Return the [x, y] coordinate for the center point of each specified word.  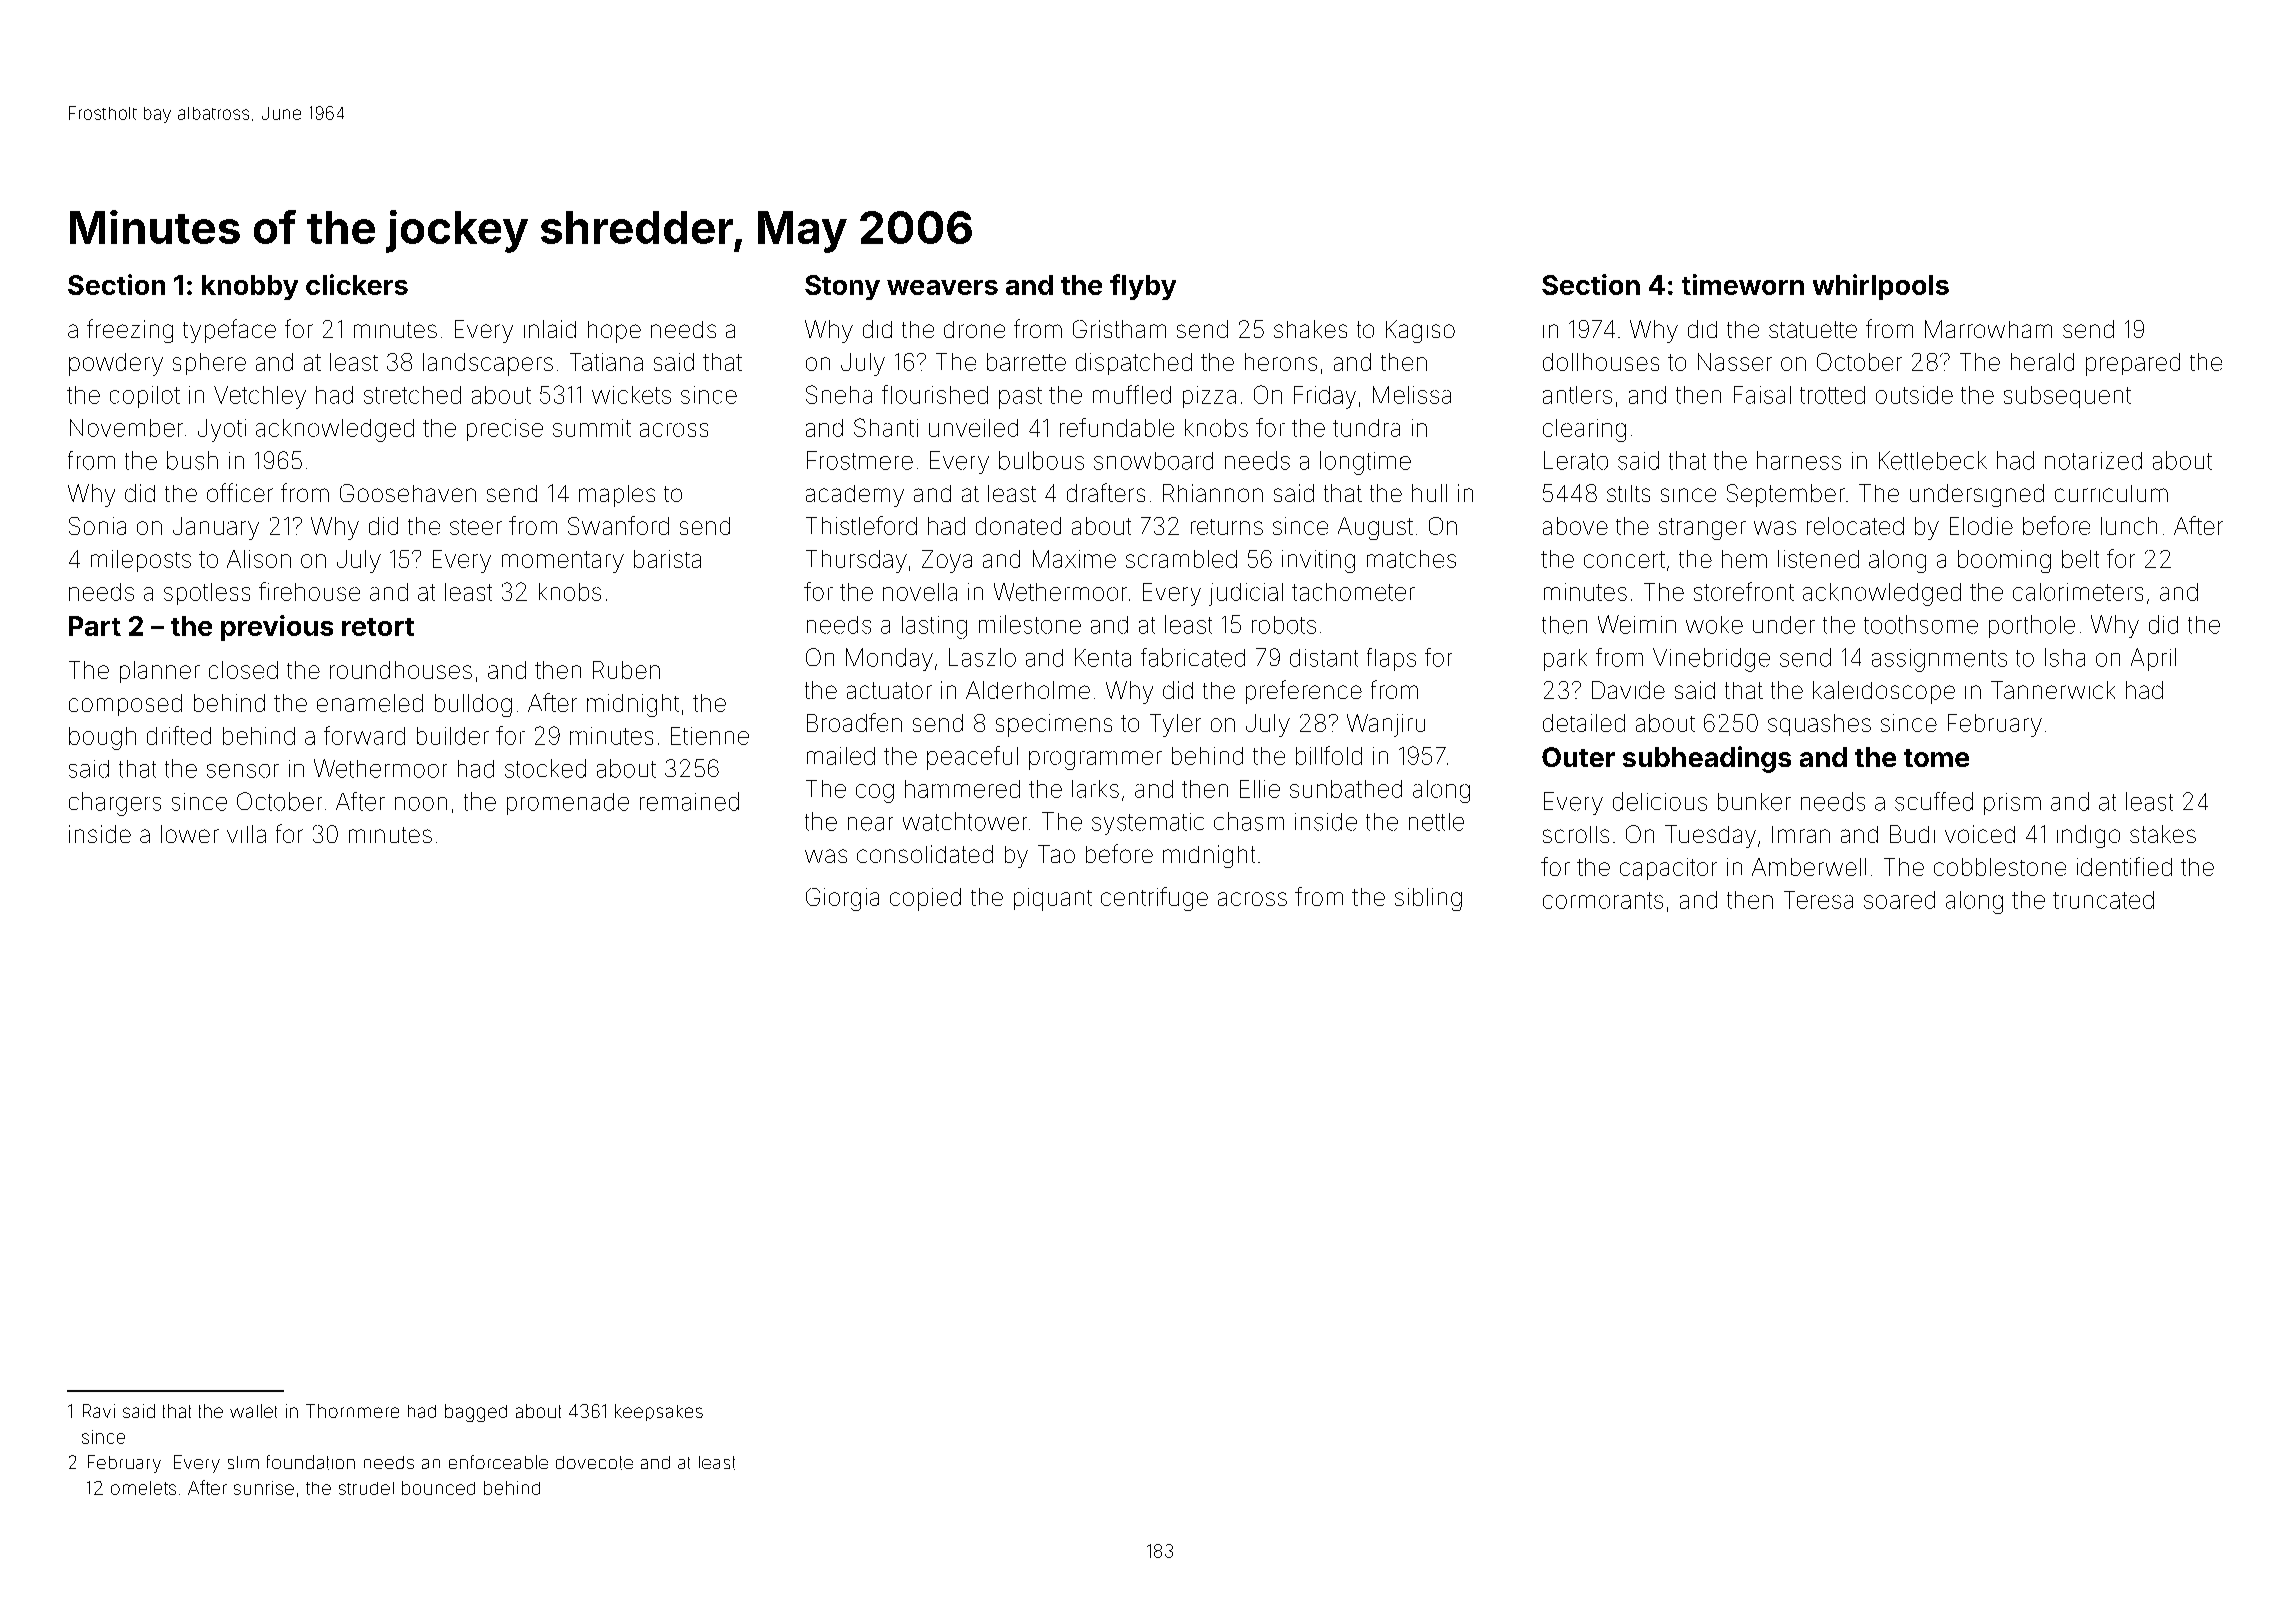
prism [2012, 804]
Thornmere [352, 1411]
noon [421, 804]
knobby [250, 287]
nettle [1436, 822]
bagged [476, 1413]
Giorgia [842, 899]
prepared [2133, 364]
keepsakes [659, 1412]
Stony [842, 287]
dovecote [594, 1463]
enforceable [498, 1462]
